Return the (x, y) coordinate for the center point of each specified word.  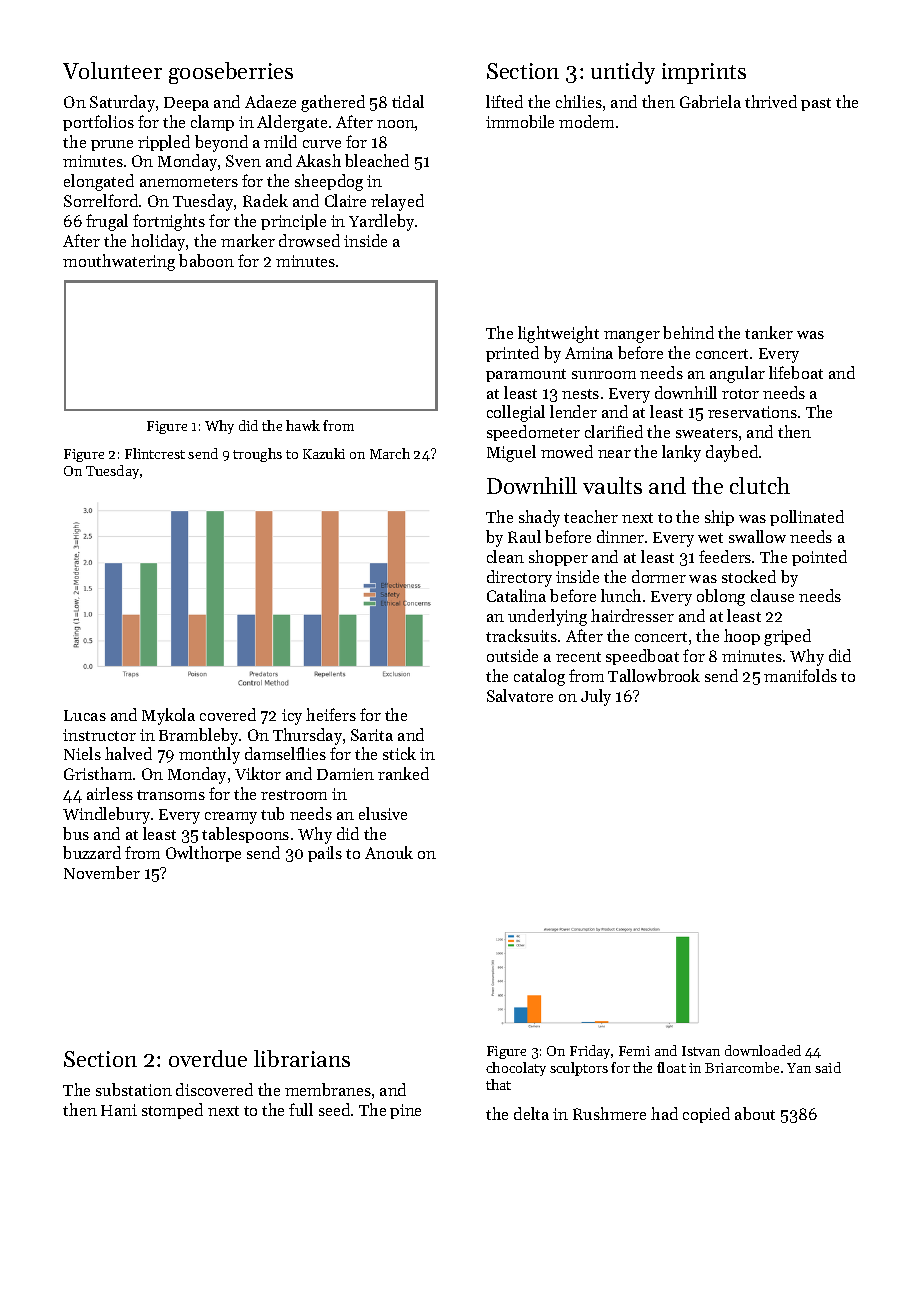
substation (134, 1089)
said (828, 1067)
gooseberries (231, 73)
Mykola (168, 716)
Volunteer (112, 70)
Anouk (389, 852)
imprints (704, 73)
